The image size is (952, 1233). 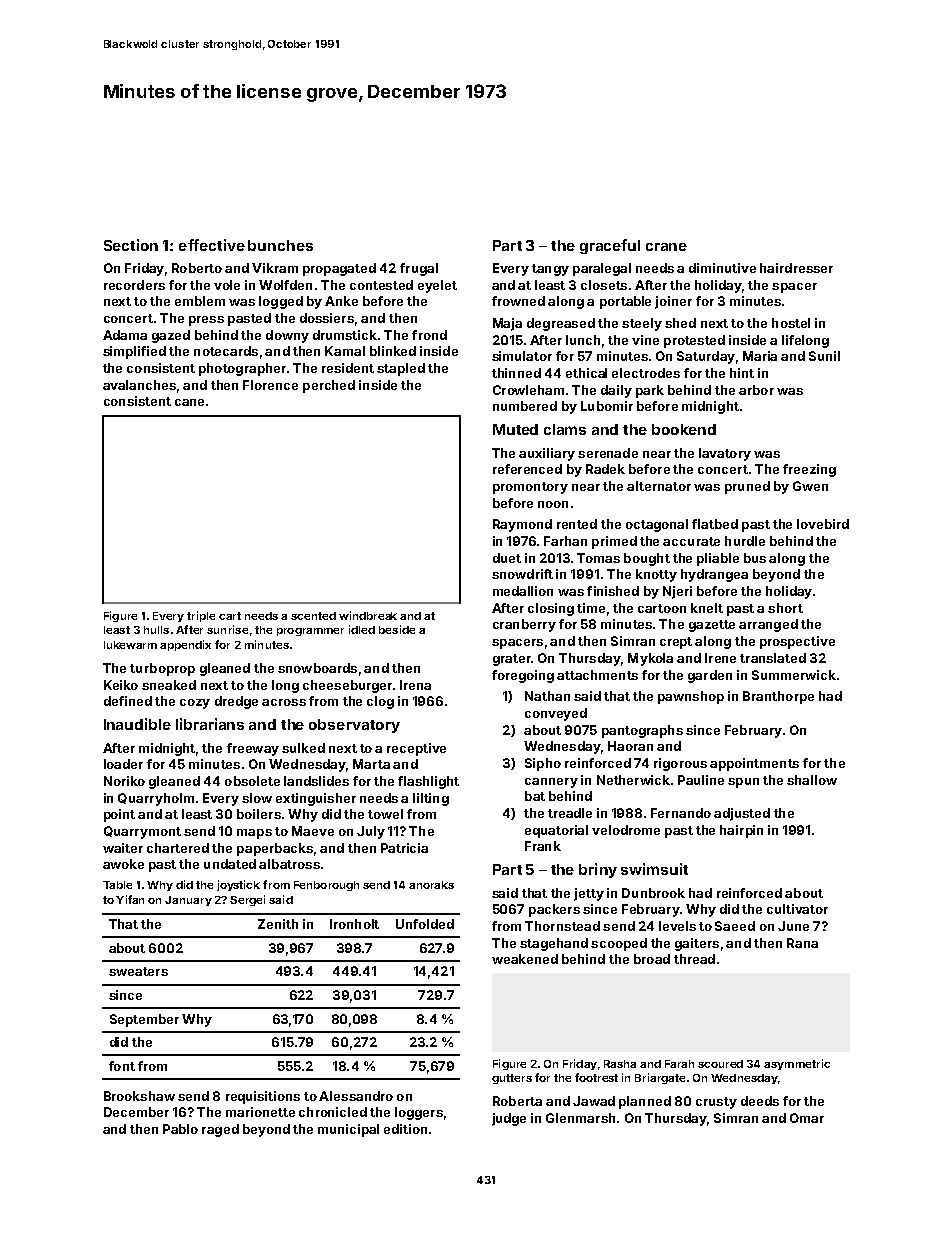 What do you see at coordinates (220, 1130) in the page?
I see `raged` at bounding box center [220, 1130].
